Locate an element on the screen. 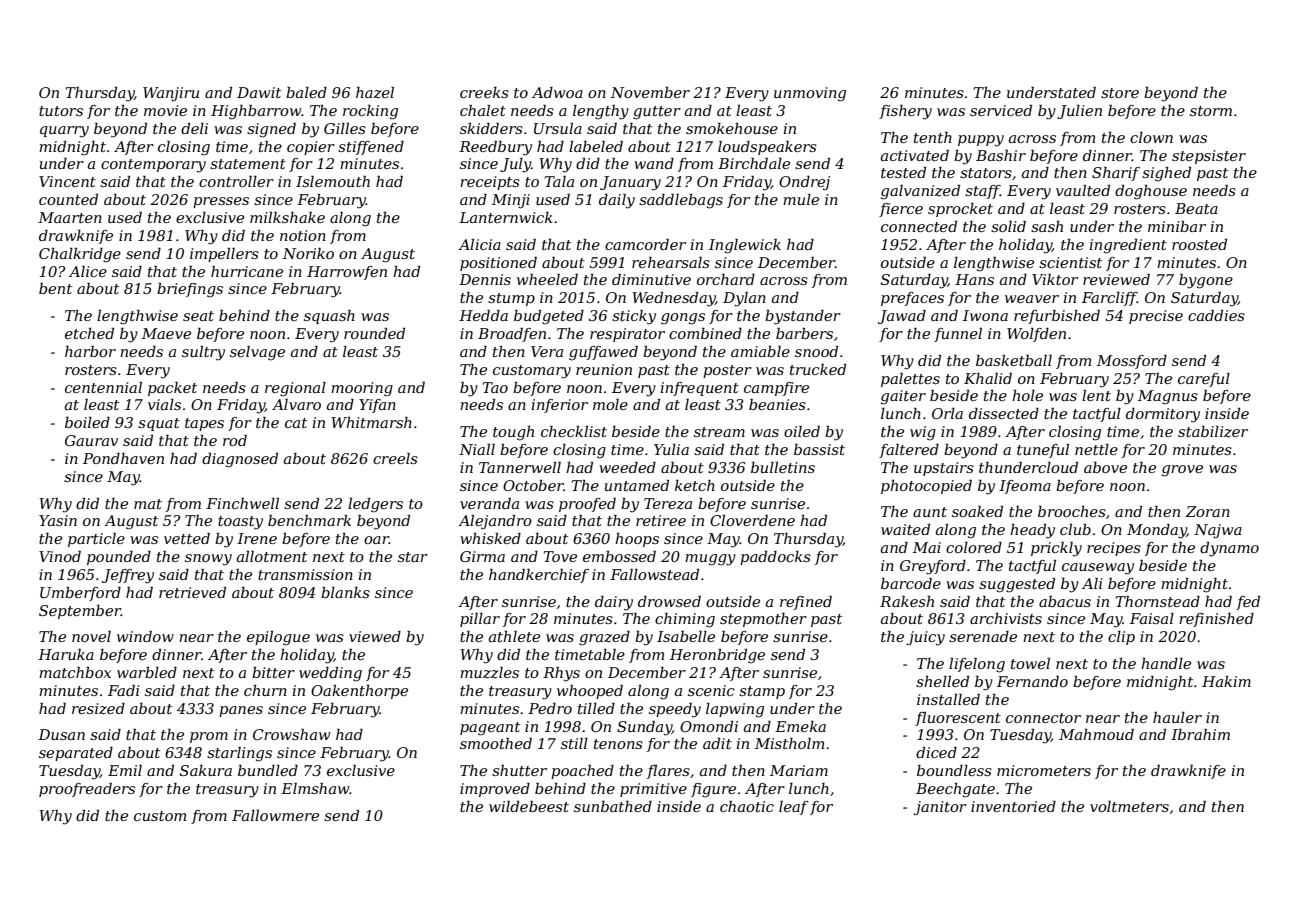 Image resolution: width=1308 pixels, height=924 pixels. Adwoa is located at coordinates (557, 92).
